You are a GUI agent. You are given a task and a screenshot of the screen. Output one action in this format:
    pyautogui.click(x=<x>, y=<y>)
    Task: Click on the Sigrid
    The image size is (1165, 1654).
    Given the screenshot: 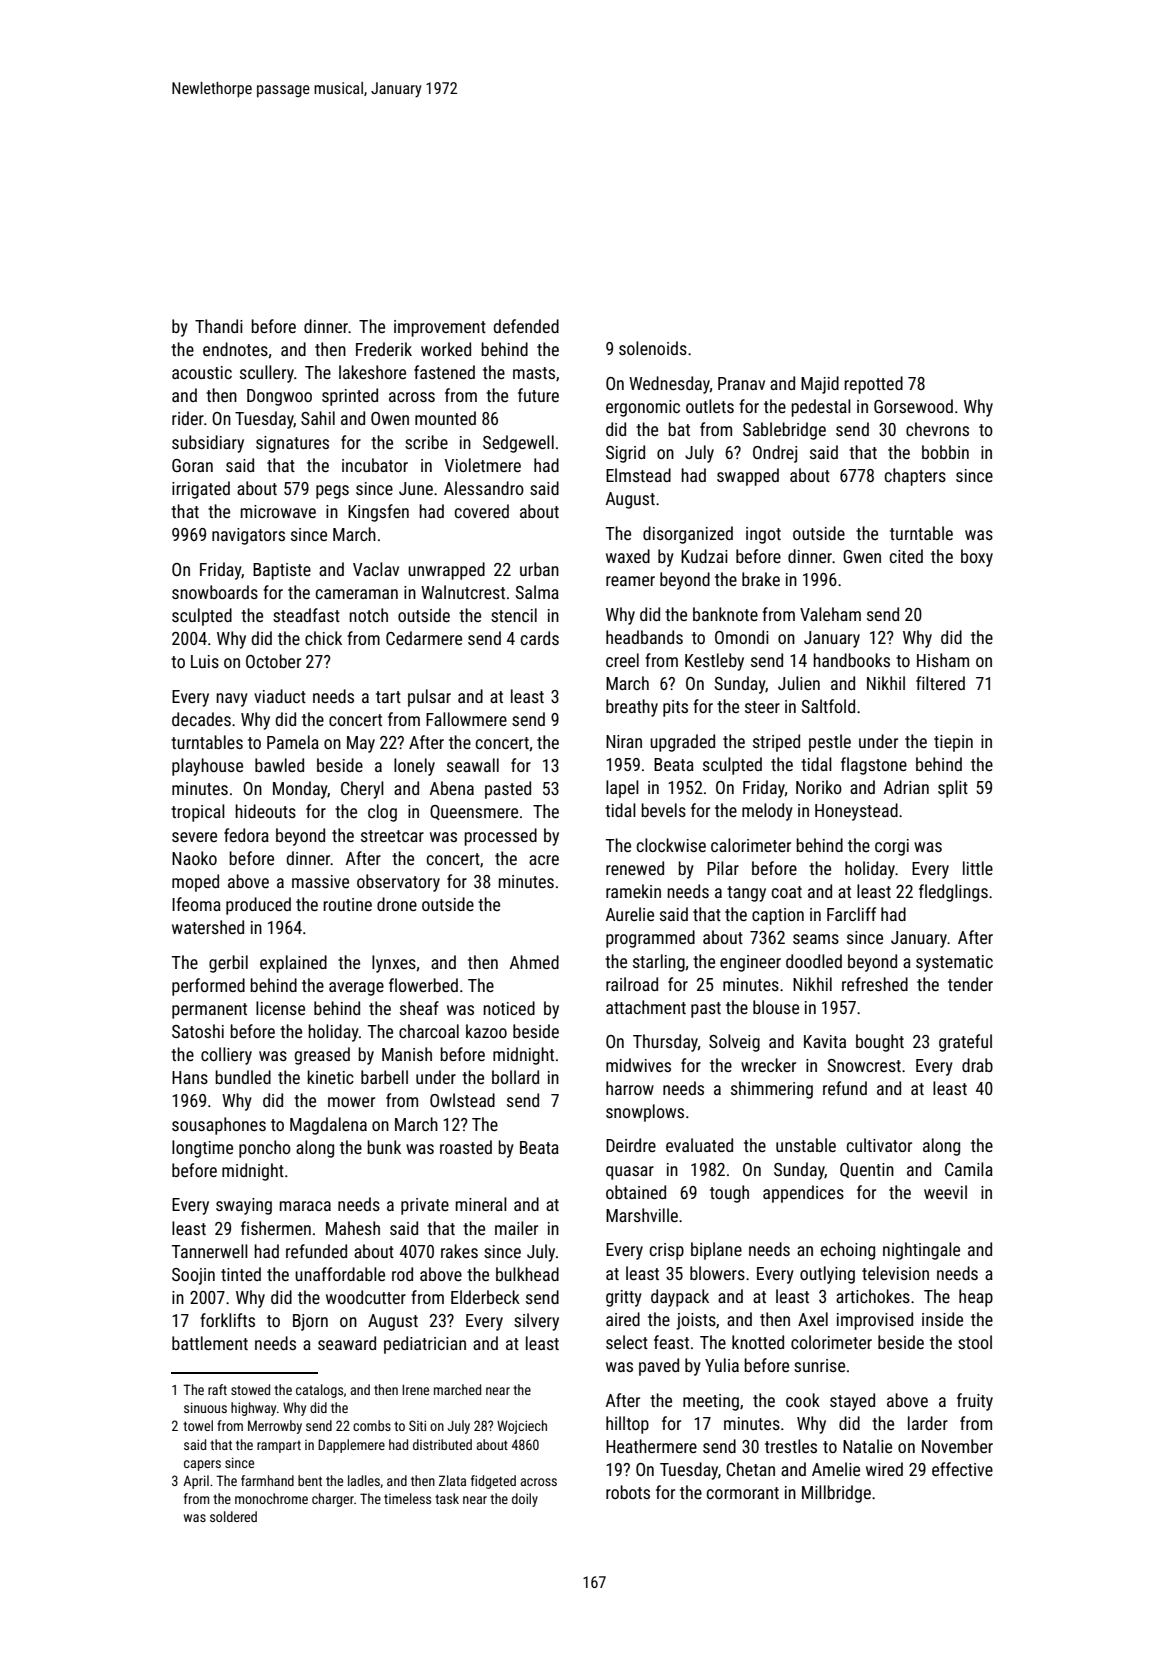 What is the action you would take?
    pyautogui.click(x=625, y=454)
